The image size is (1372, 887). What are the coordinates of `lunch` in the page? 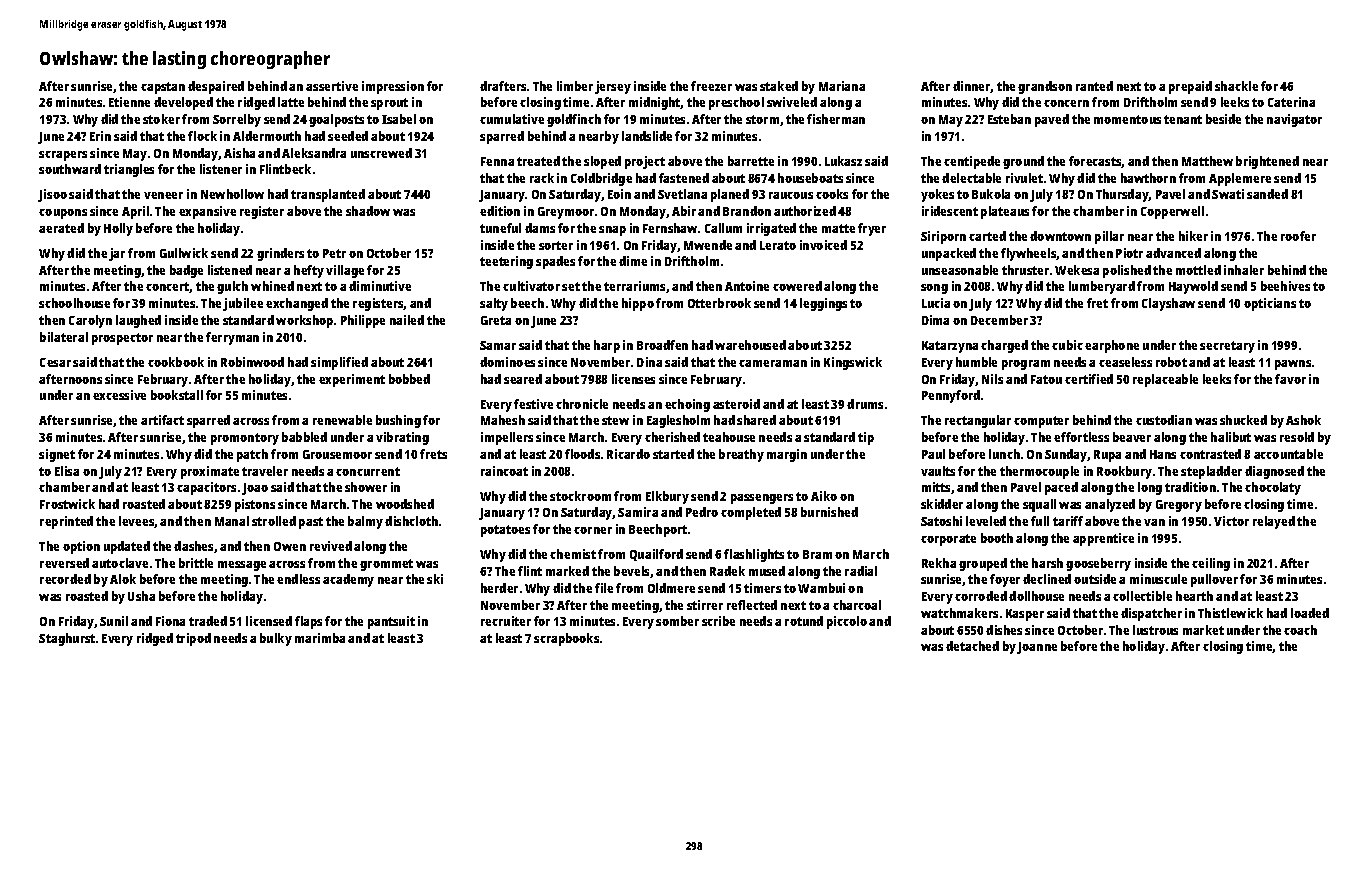 It's located at (1004, 454).
